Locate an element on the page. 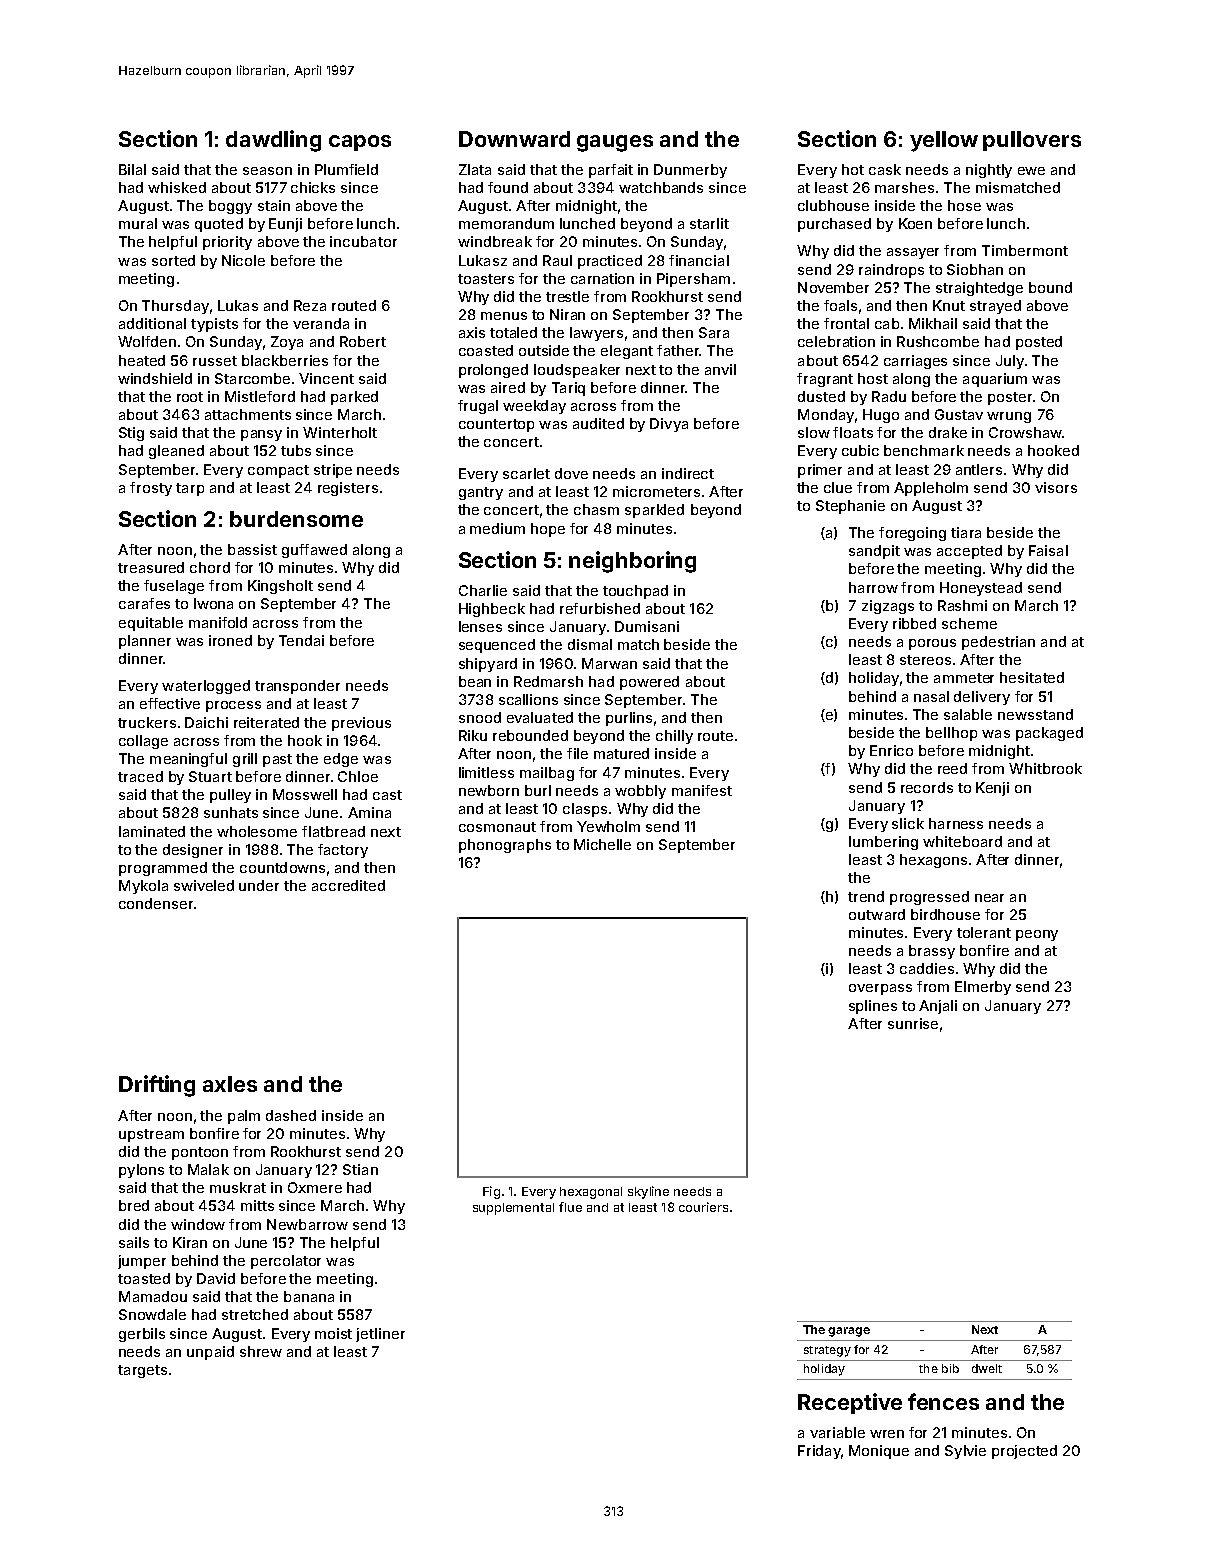  Downward is located at coordinates (514, 139).
